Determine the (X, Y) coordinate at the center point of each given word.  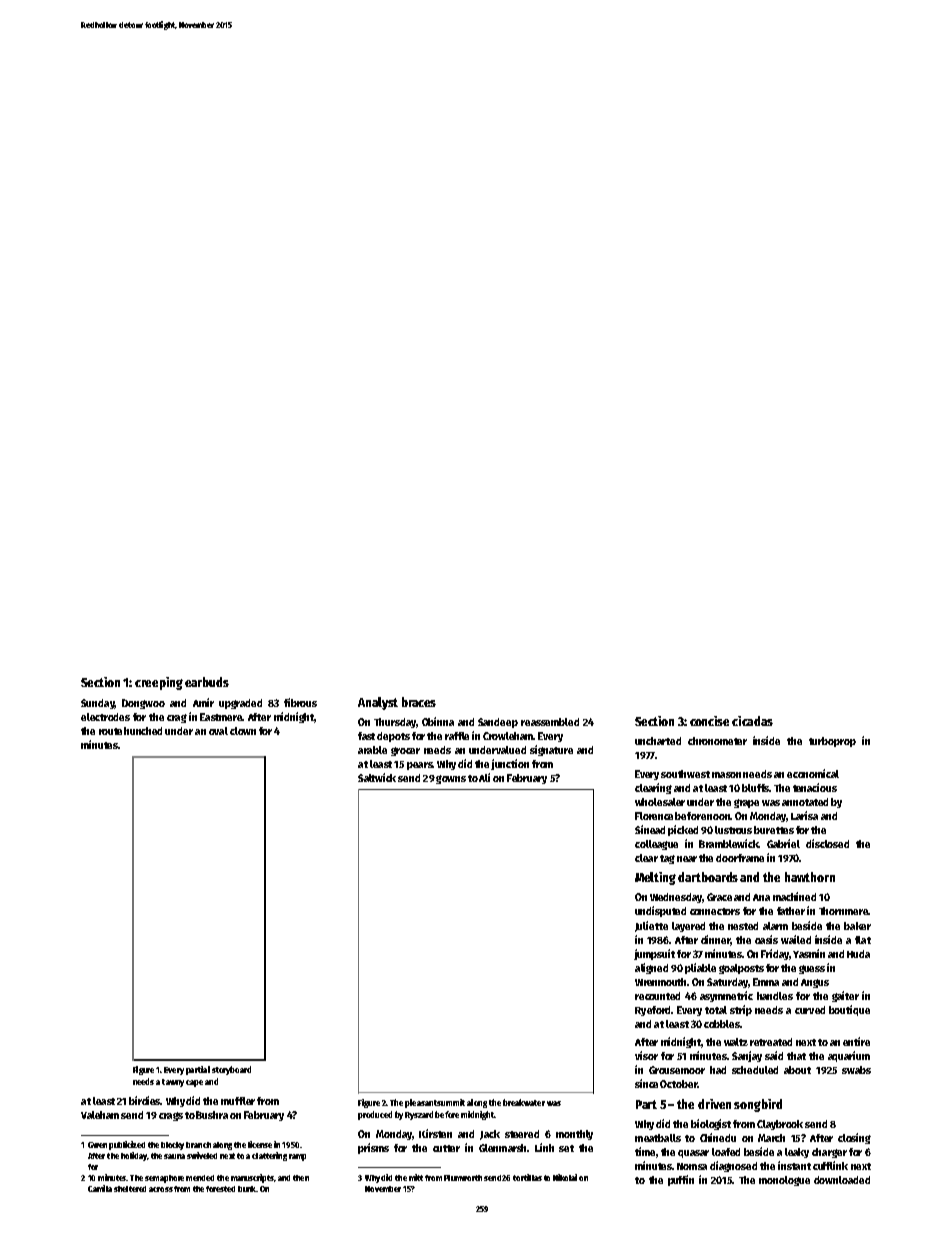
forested (220, 1189)
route (110, 731)
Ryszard (419, 1115)
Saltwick (377, 777)
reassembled (550, 722)
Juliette (651, 926)
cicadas (752, 721)
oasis (766, 939)
